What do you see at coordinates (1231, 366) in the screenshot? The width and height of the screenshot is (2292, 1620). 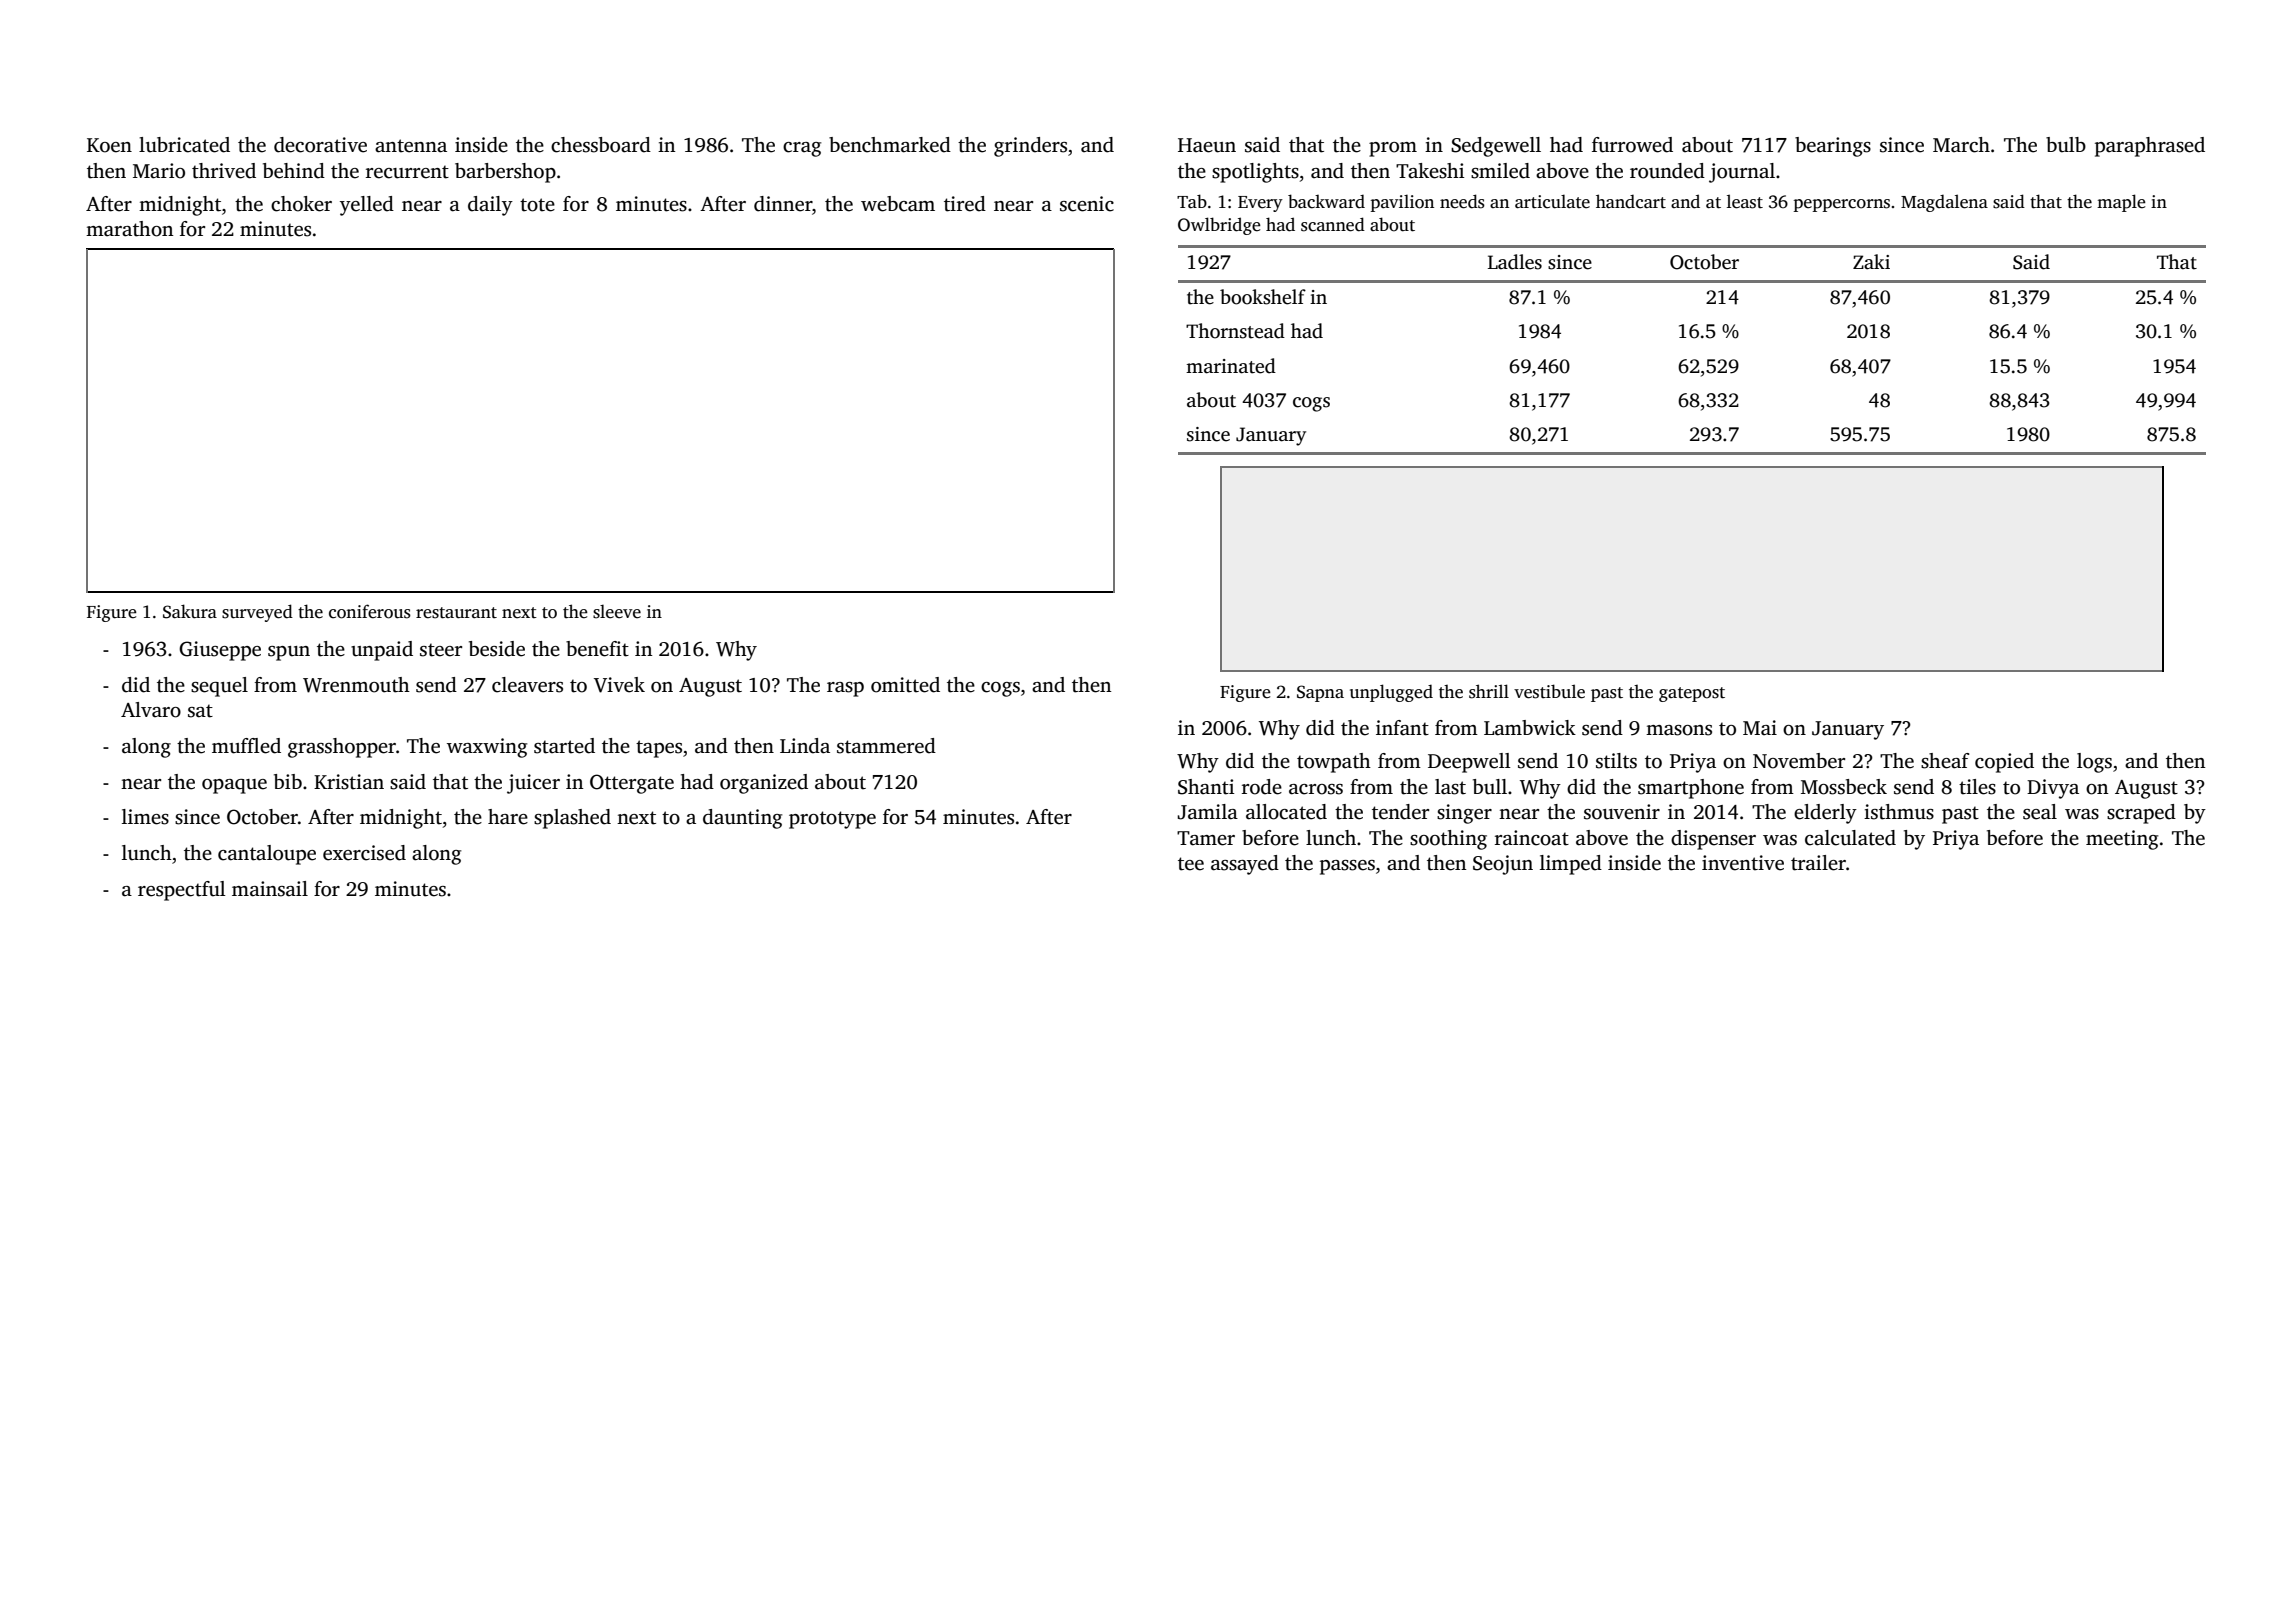 I see `marinated` at bounding box center [1231, 366].
